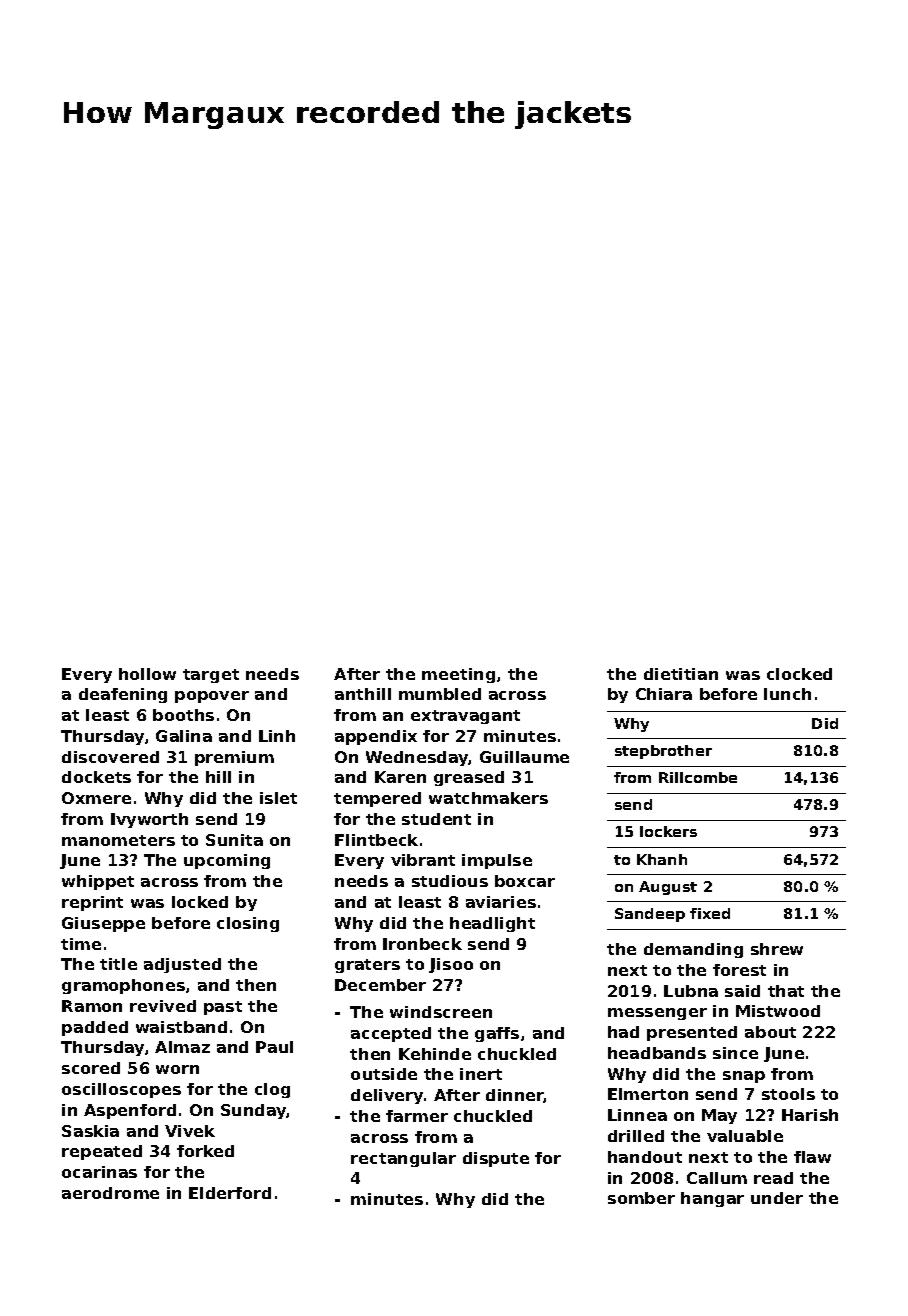 The height and width of the image is (1316, 908). I want to click on Linnea, so click(637, 1115).
